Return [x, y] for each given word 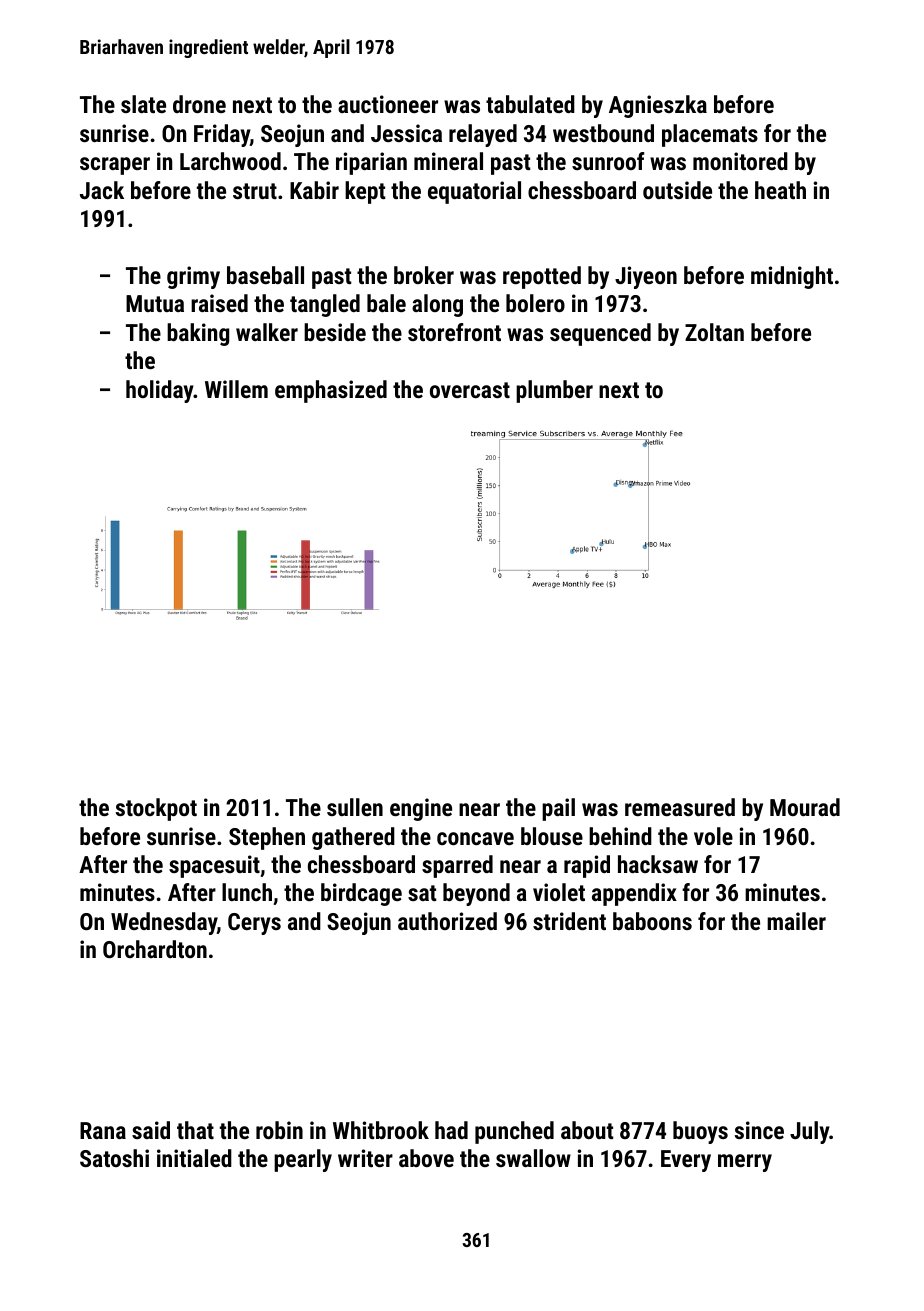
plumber [554, 391]
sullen [355, 807]
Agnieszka [658, 106]
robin [279, 1130]
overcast [470, 390]
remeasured [680, 807]
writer [365, 1158]
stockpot [156, 809]
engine [421, 809]
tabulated [530, 104]
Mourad [805, 807]
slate [143, 104]
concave [475, 838]
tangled [325, 305]
